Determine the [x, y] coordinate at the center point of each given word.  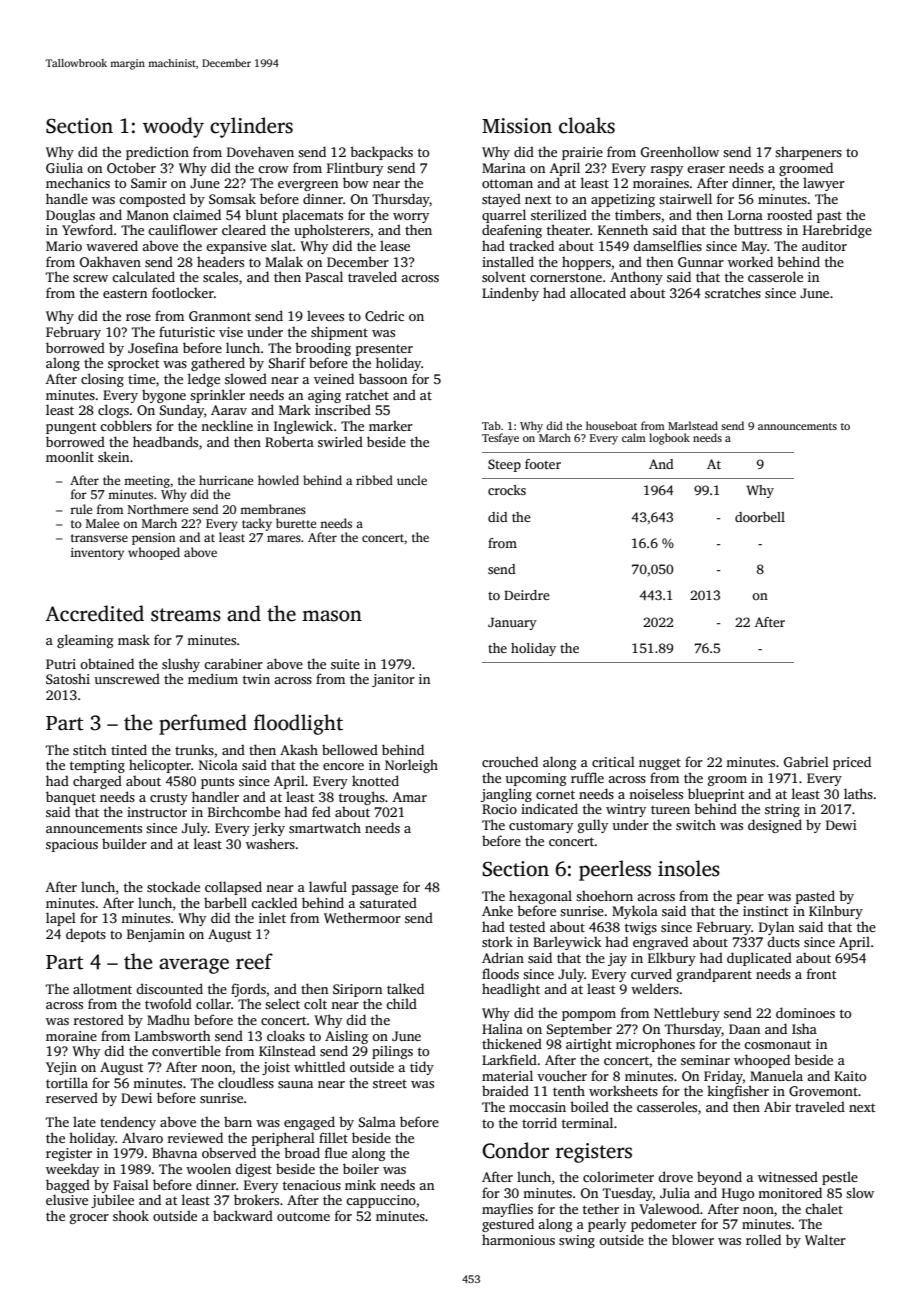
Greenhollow [680, 151]
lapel [61, 919]
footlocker [183, 292]
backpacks [381, 153]
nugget [660, 764]
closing [102, 380]
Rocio [499, 809]
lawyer [824, 184]
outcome [303, 1216]
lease [395, 245]
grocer [89, 1219]
